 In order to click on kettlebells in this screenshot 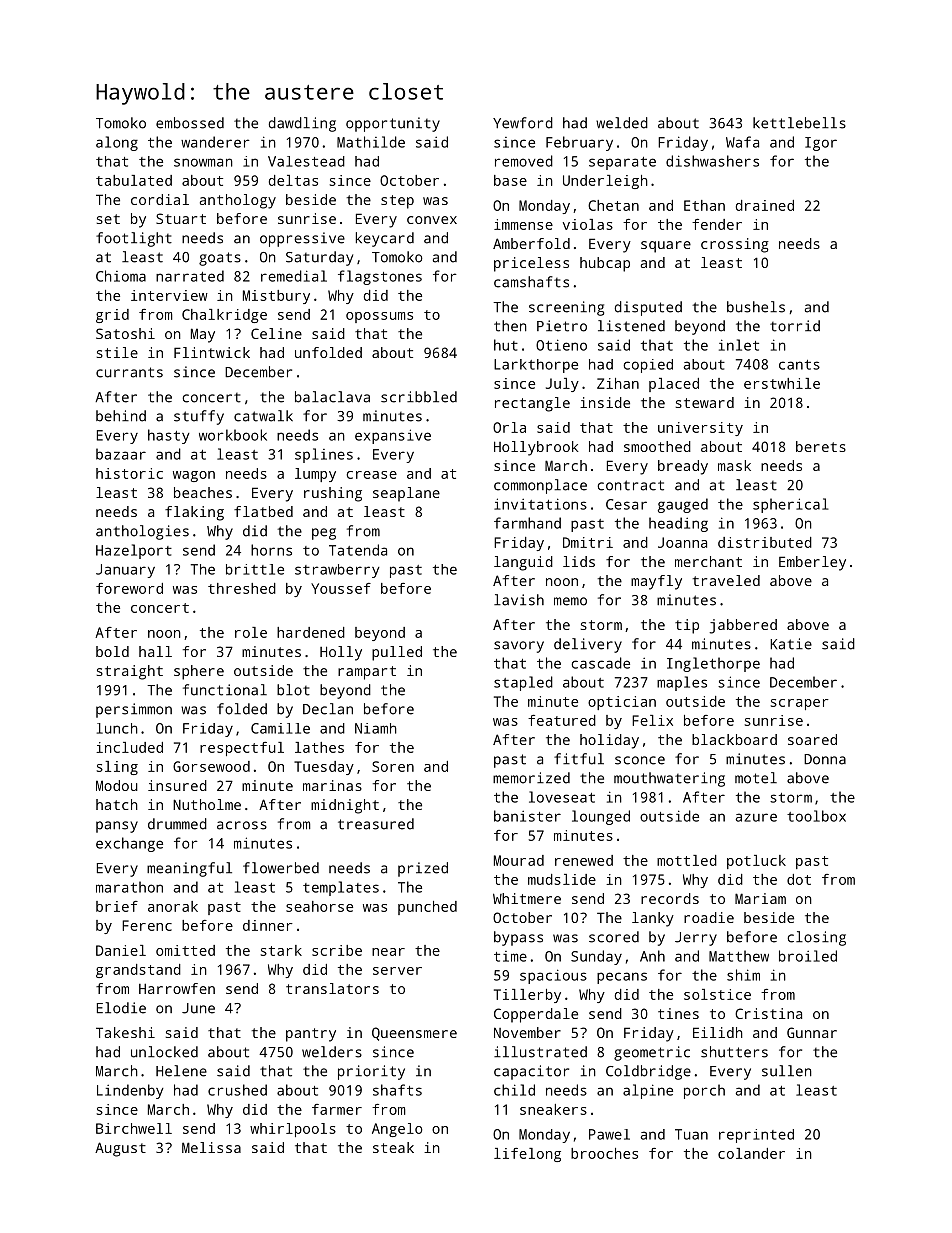, I will do `click(799, 123)`.
